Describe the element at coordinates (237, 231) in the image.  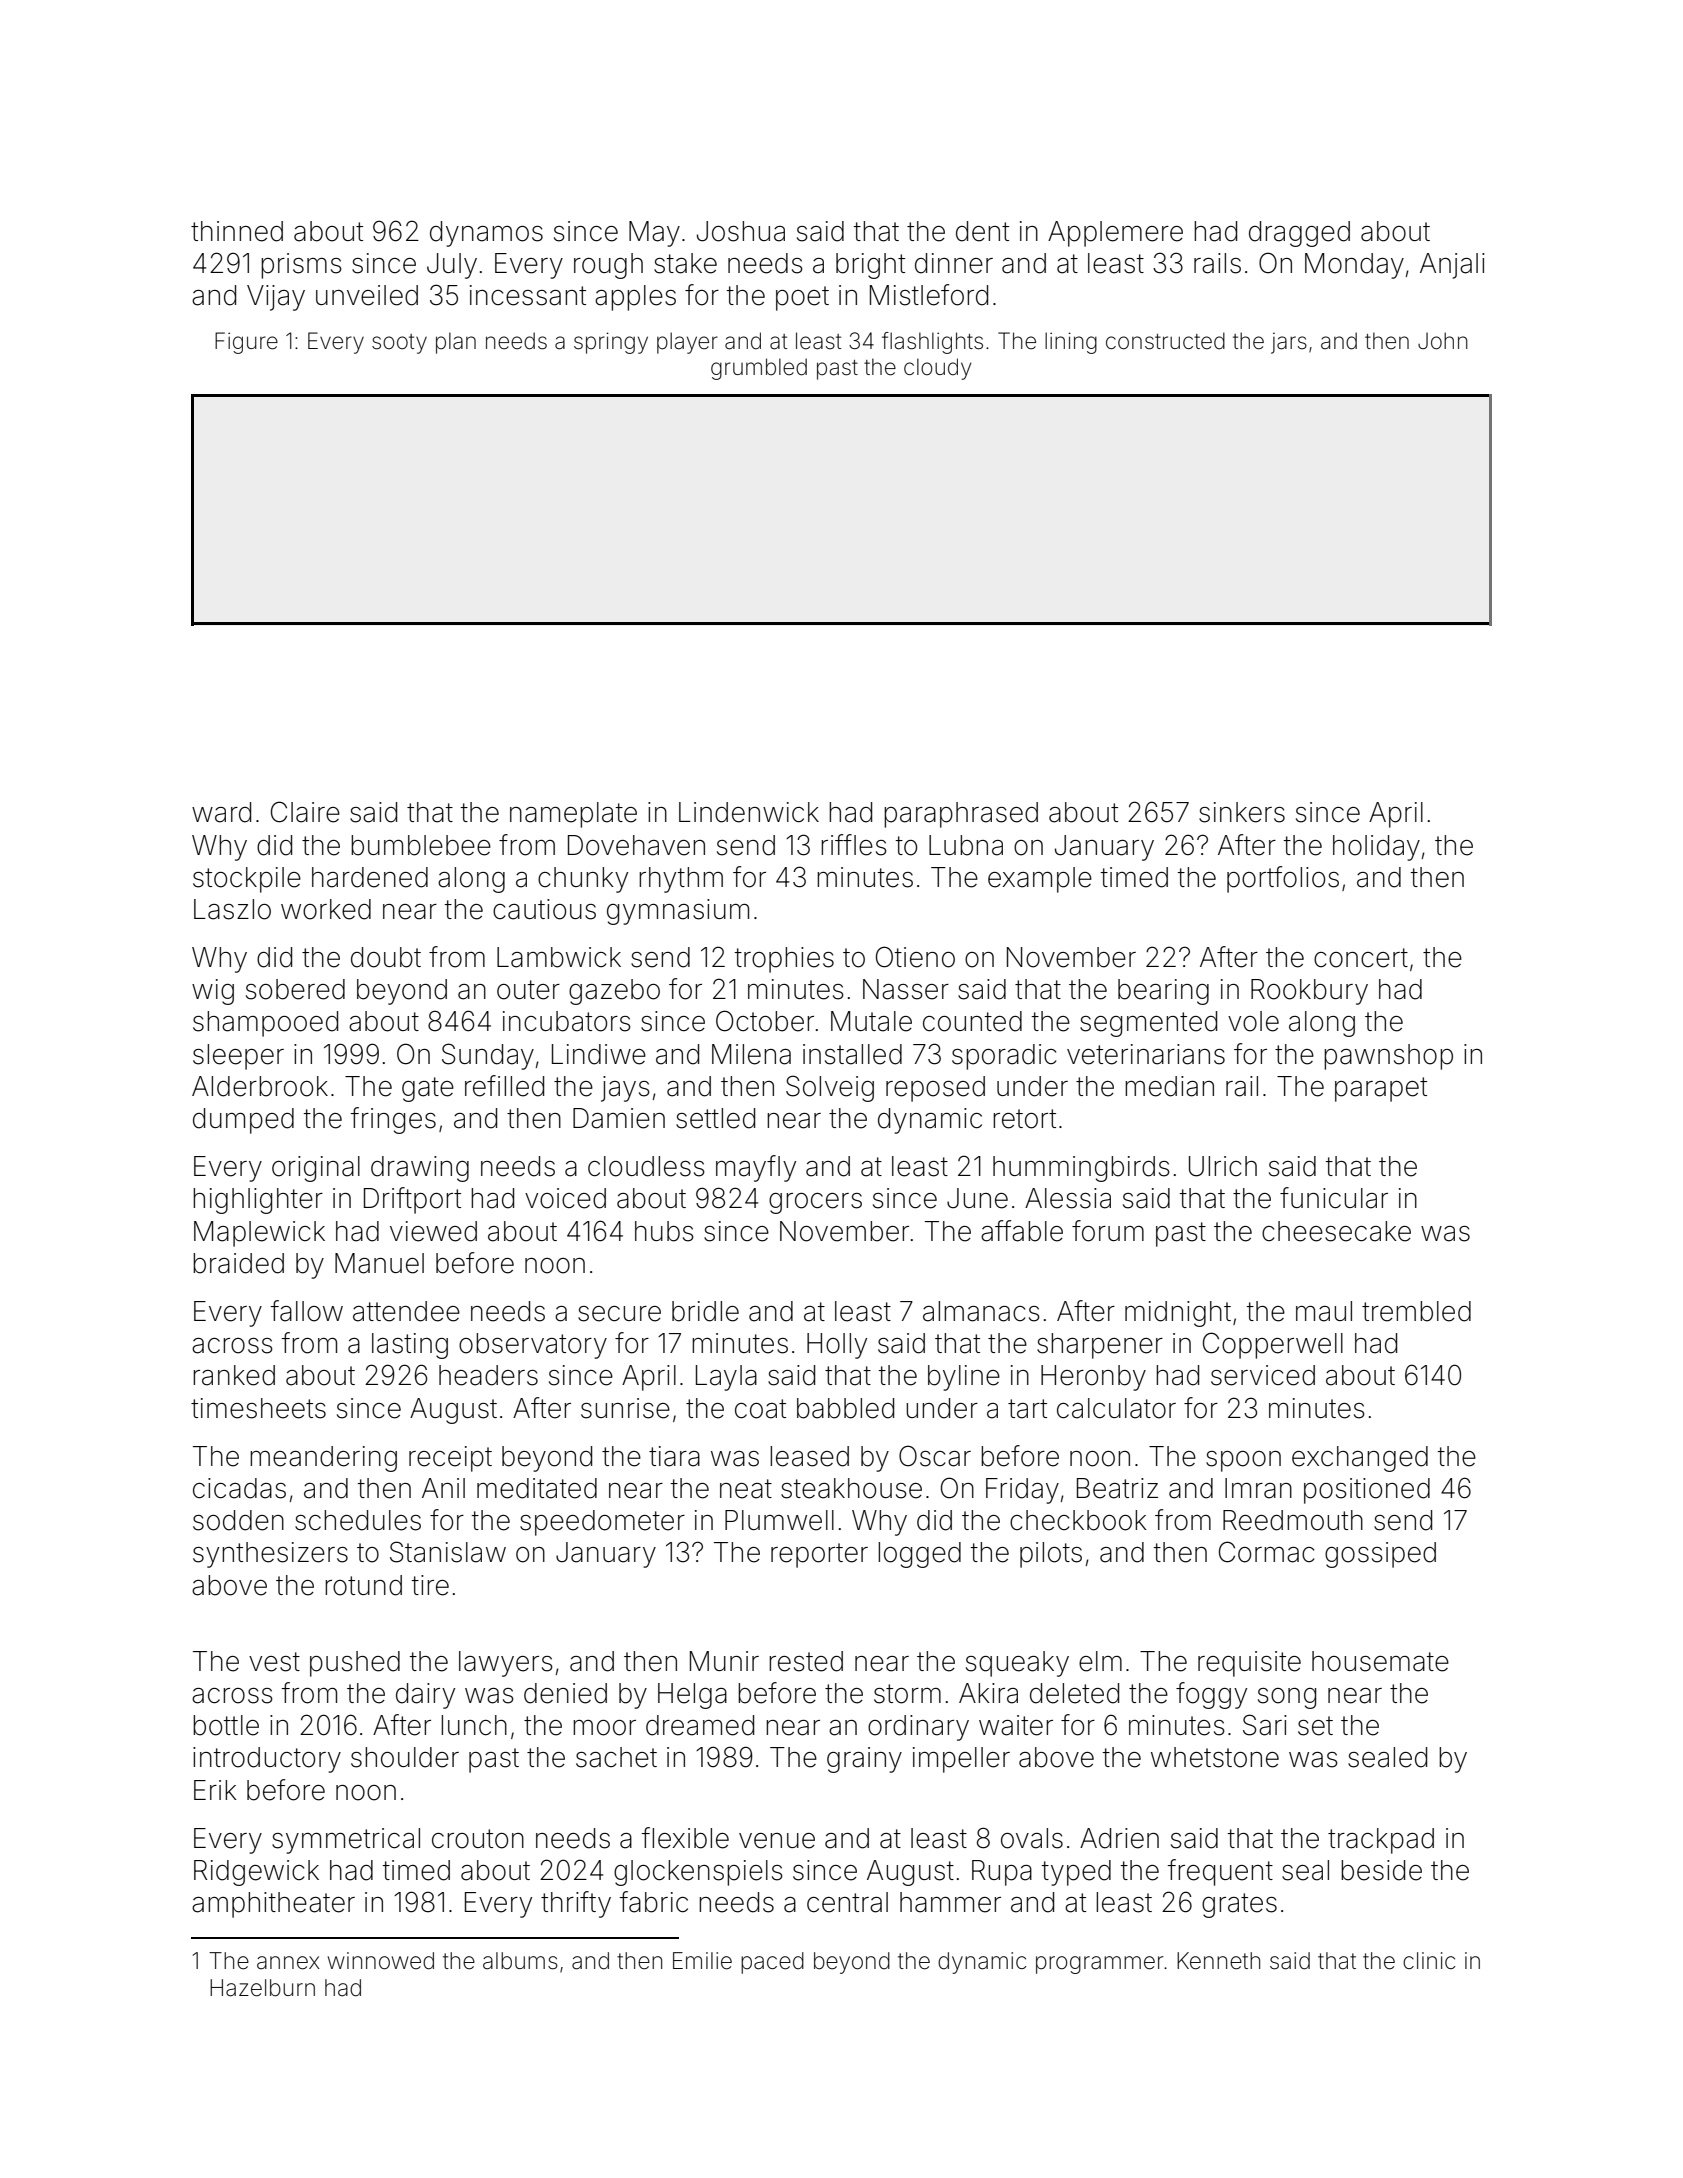
I see `thinned` at that location.
